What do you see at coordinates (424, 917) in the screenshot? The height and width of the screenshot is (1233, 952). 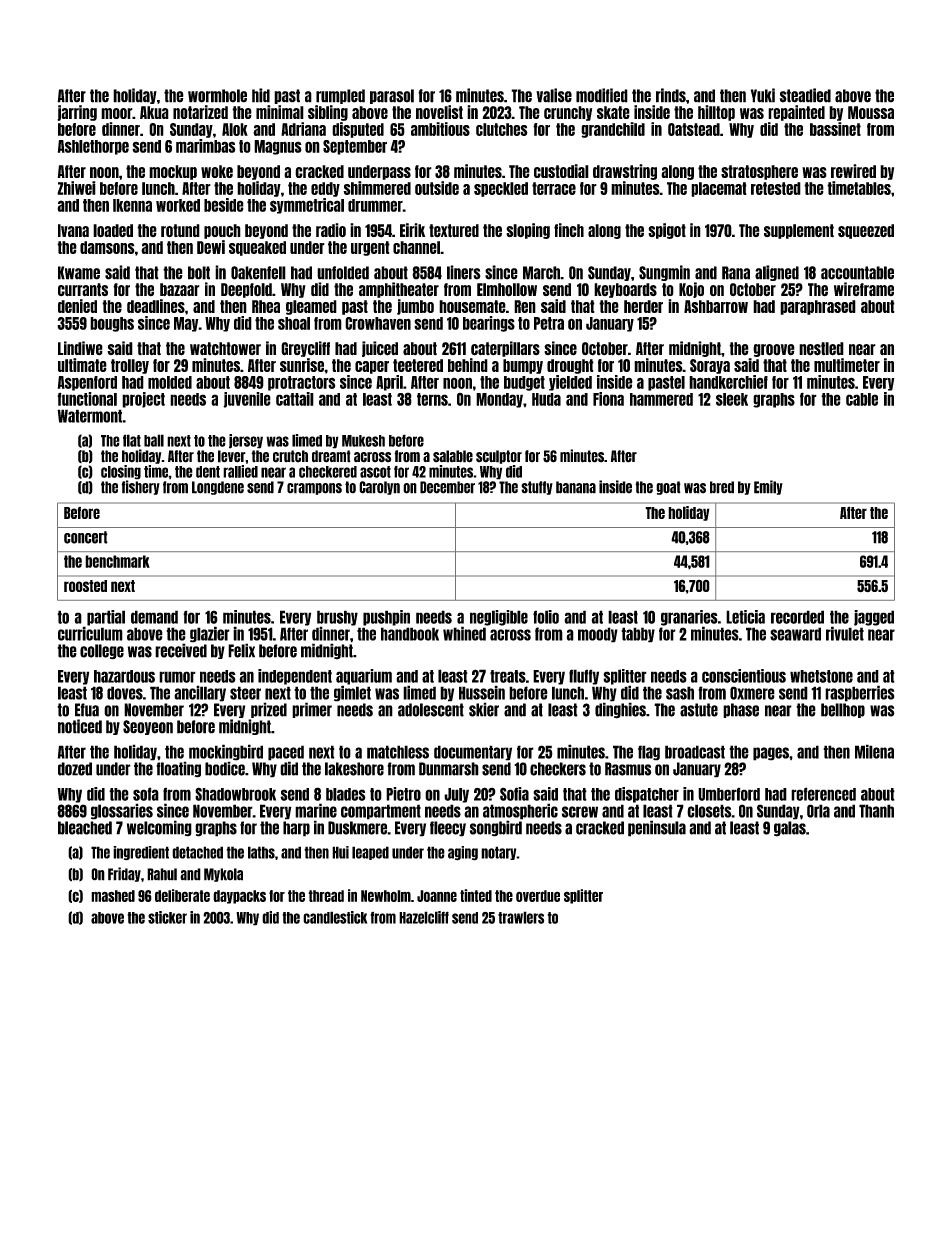 I see `Hazelcliff` at bounding box center [424, 917].
